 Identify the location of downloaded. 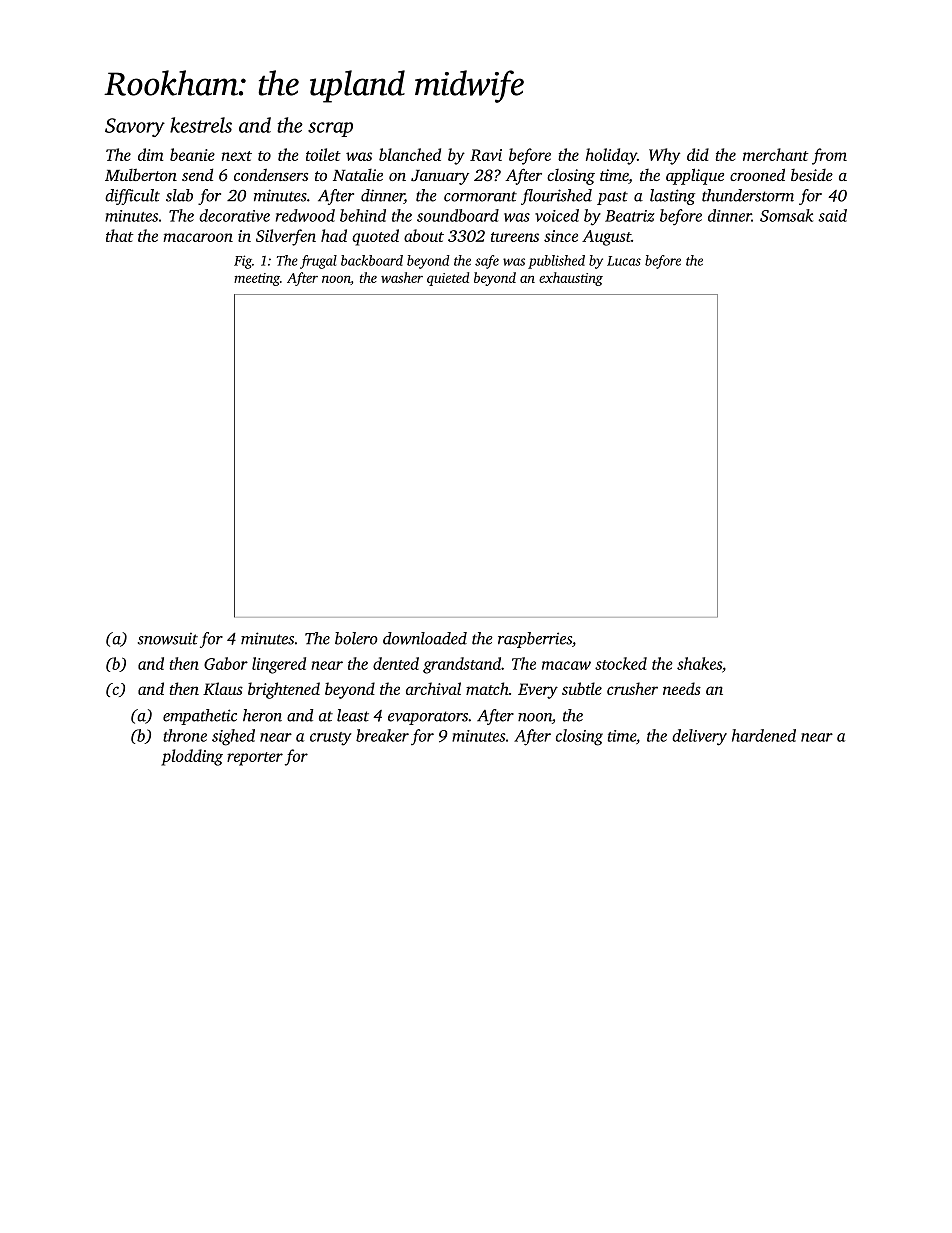
(425, 638).
